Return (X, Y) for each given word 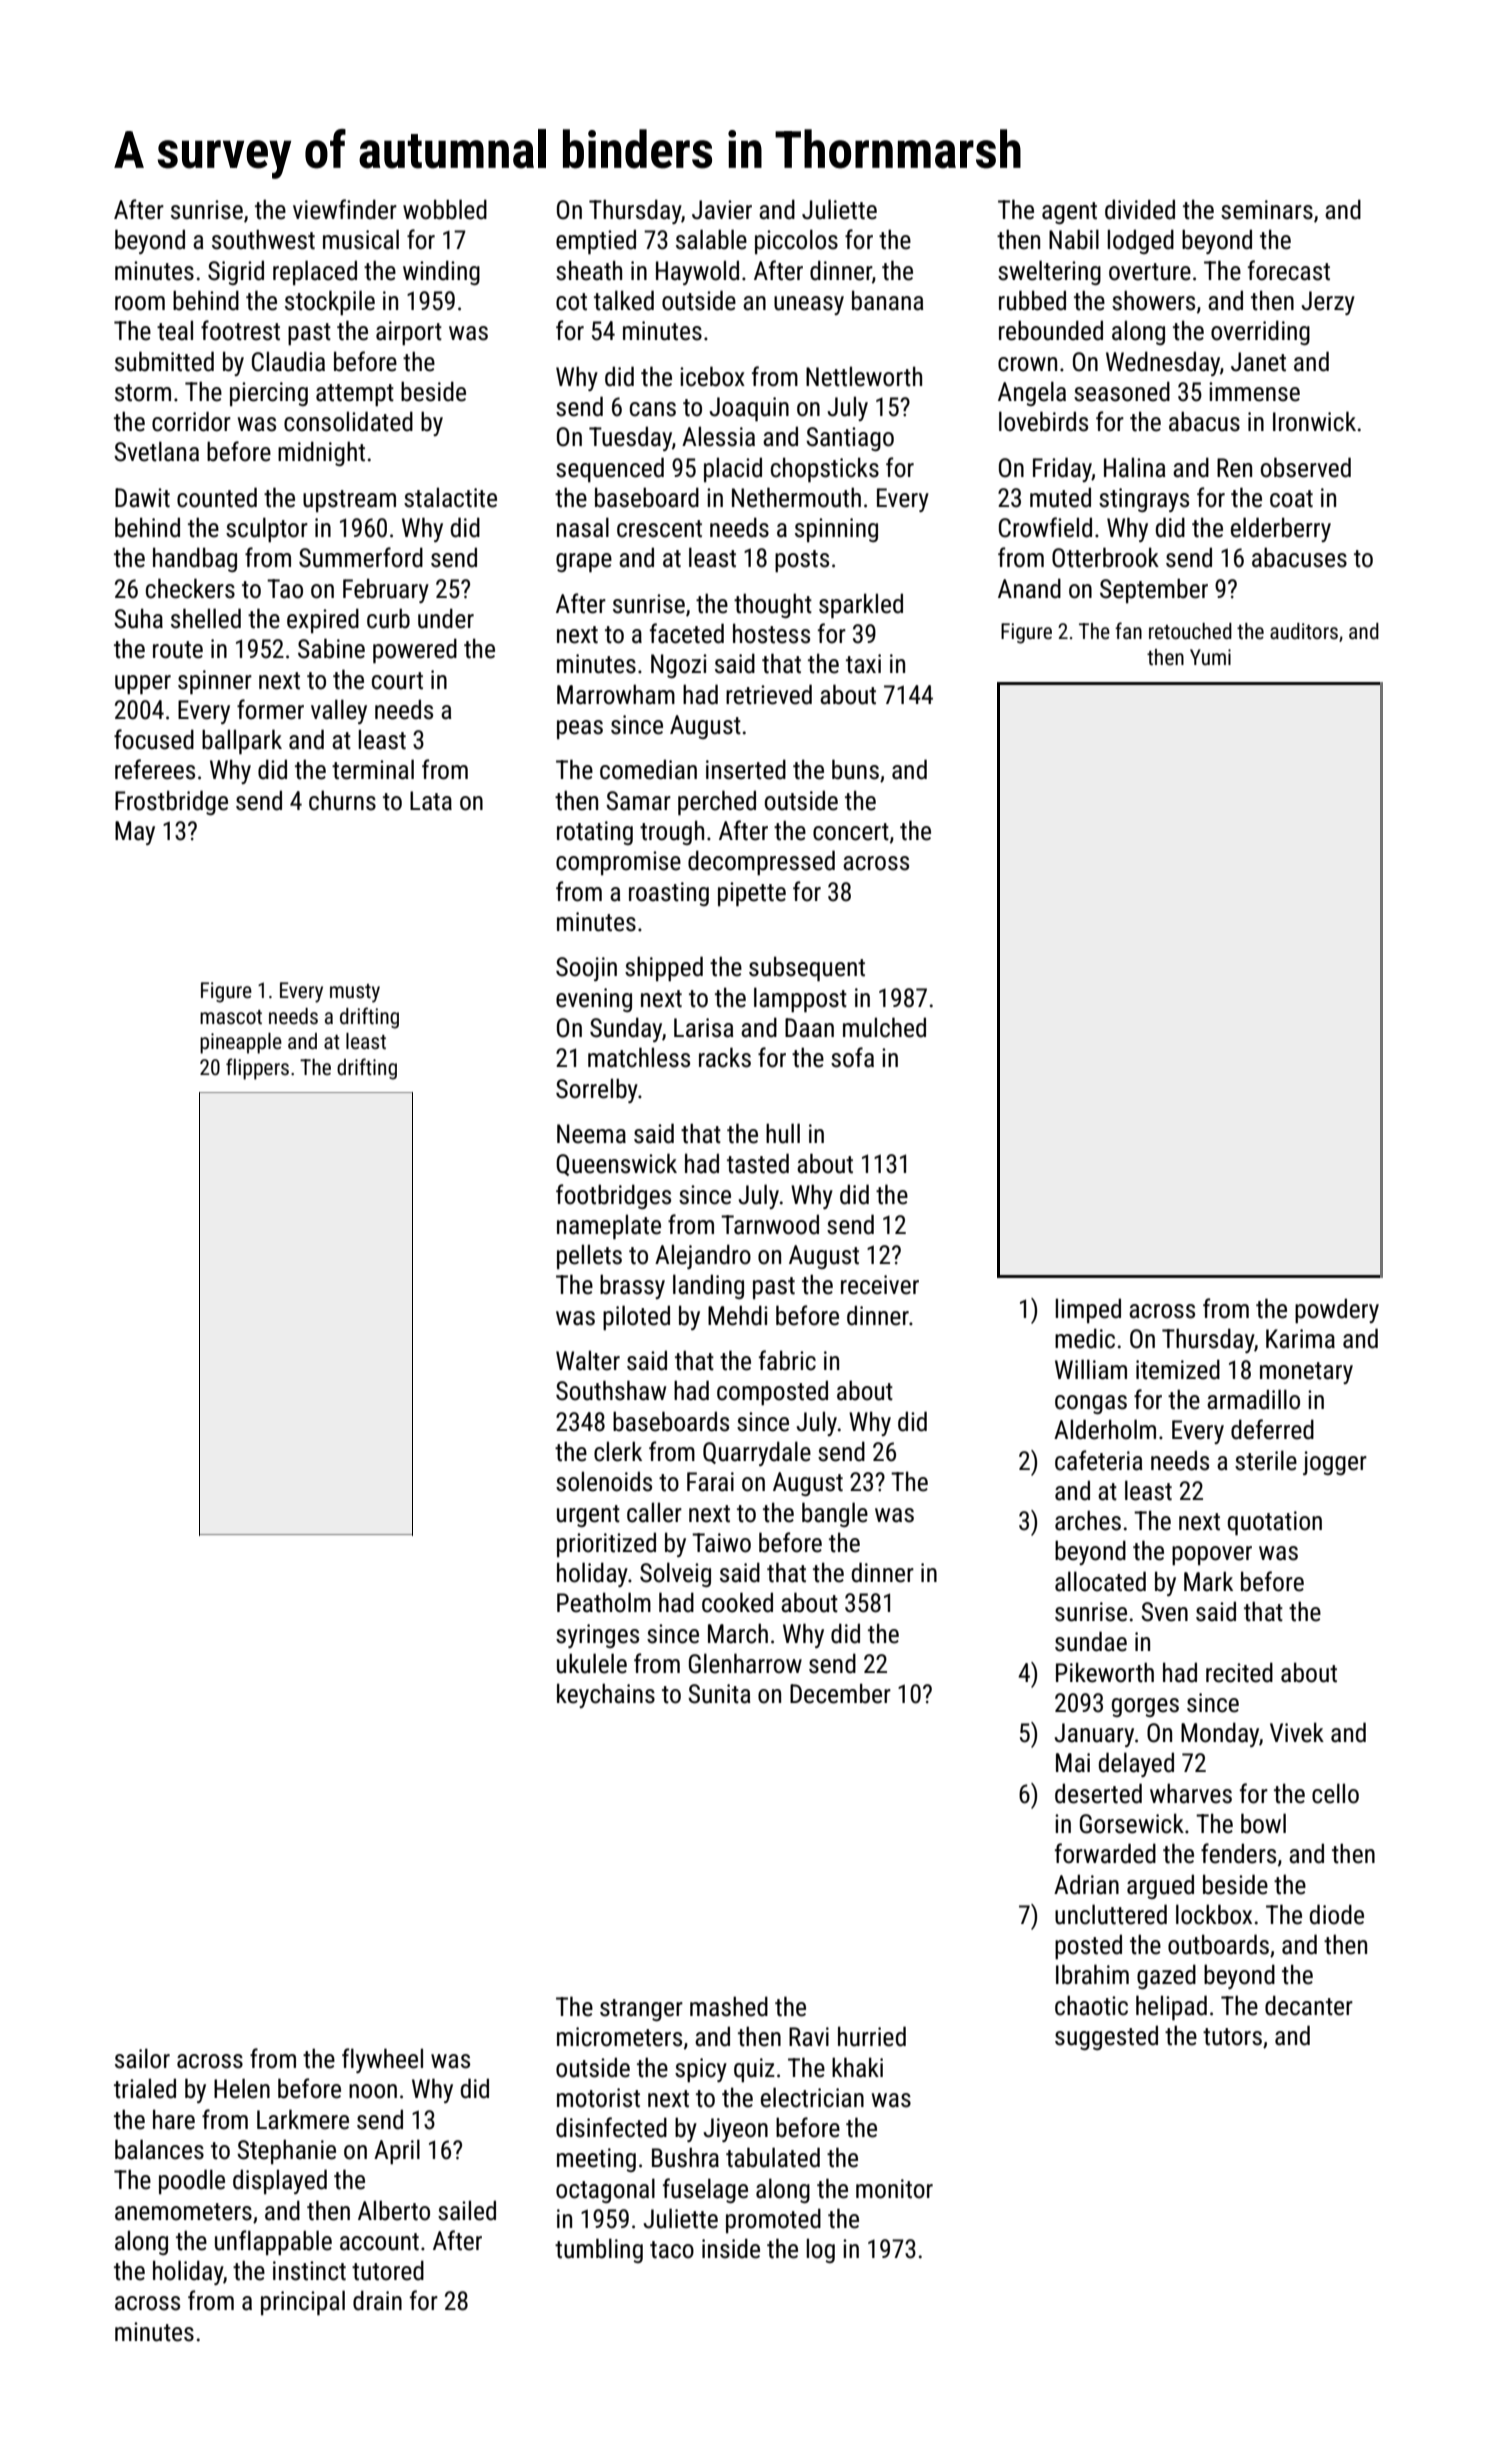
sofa (852, 1057)
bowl (1263, 1823)
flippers (257, 1069)
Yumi (1210, 657)
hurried (872, 2036)
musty (355, 993)
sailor (142, 2058)
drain (377, 2300)
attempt (355, 395)
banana (888, 300)
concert (851, 832)
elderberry (1281, 529)
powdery (1337, 1310)
